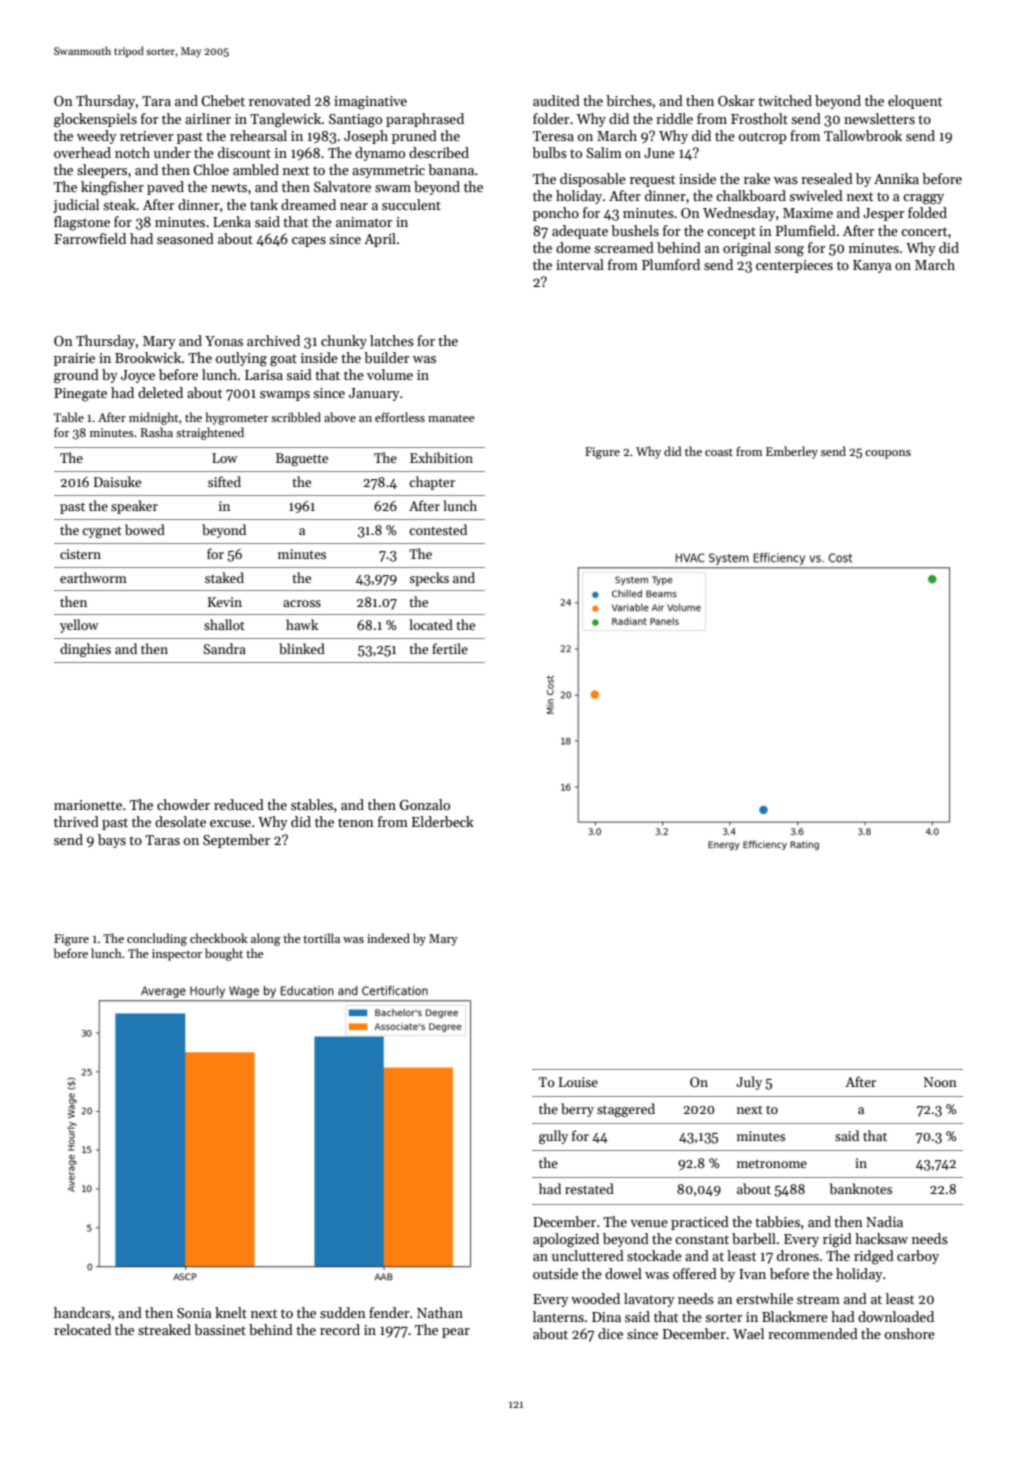  What do you see at coordinates (792, 452) in the page?
I see `Emberley` at bounding box center [792, 452].
